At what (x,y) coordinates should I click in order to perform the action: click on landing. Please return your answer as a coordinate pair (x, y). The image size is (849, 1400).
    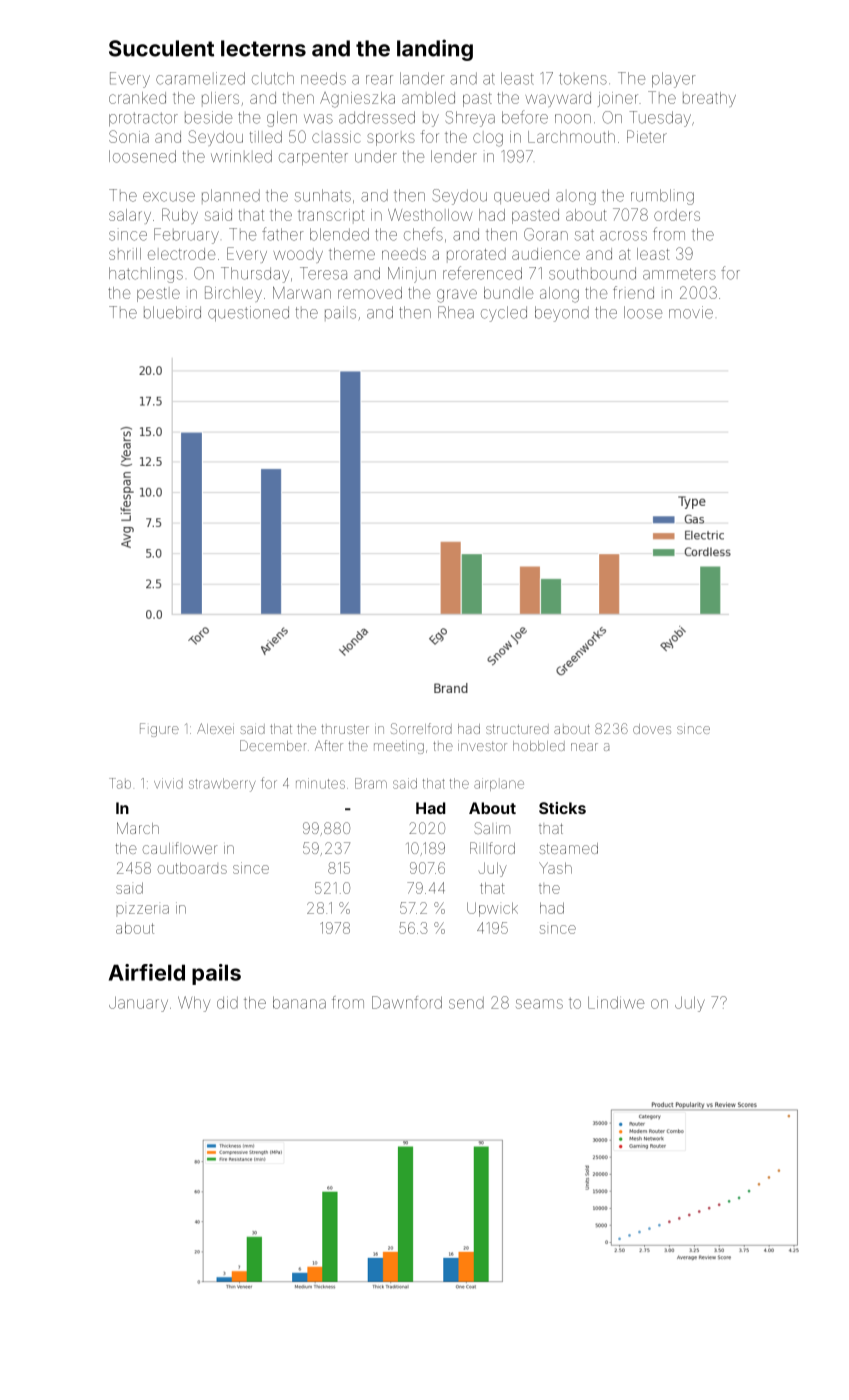
    Looking at the image, I should click on (435, 50).
